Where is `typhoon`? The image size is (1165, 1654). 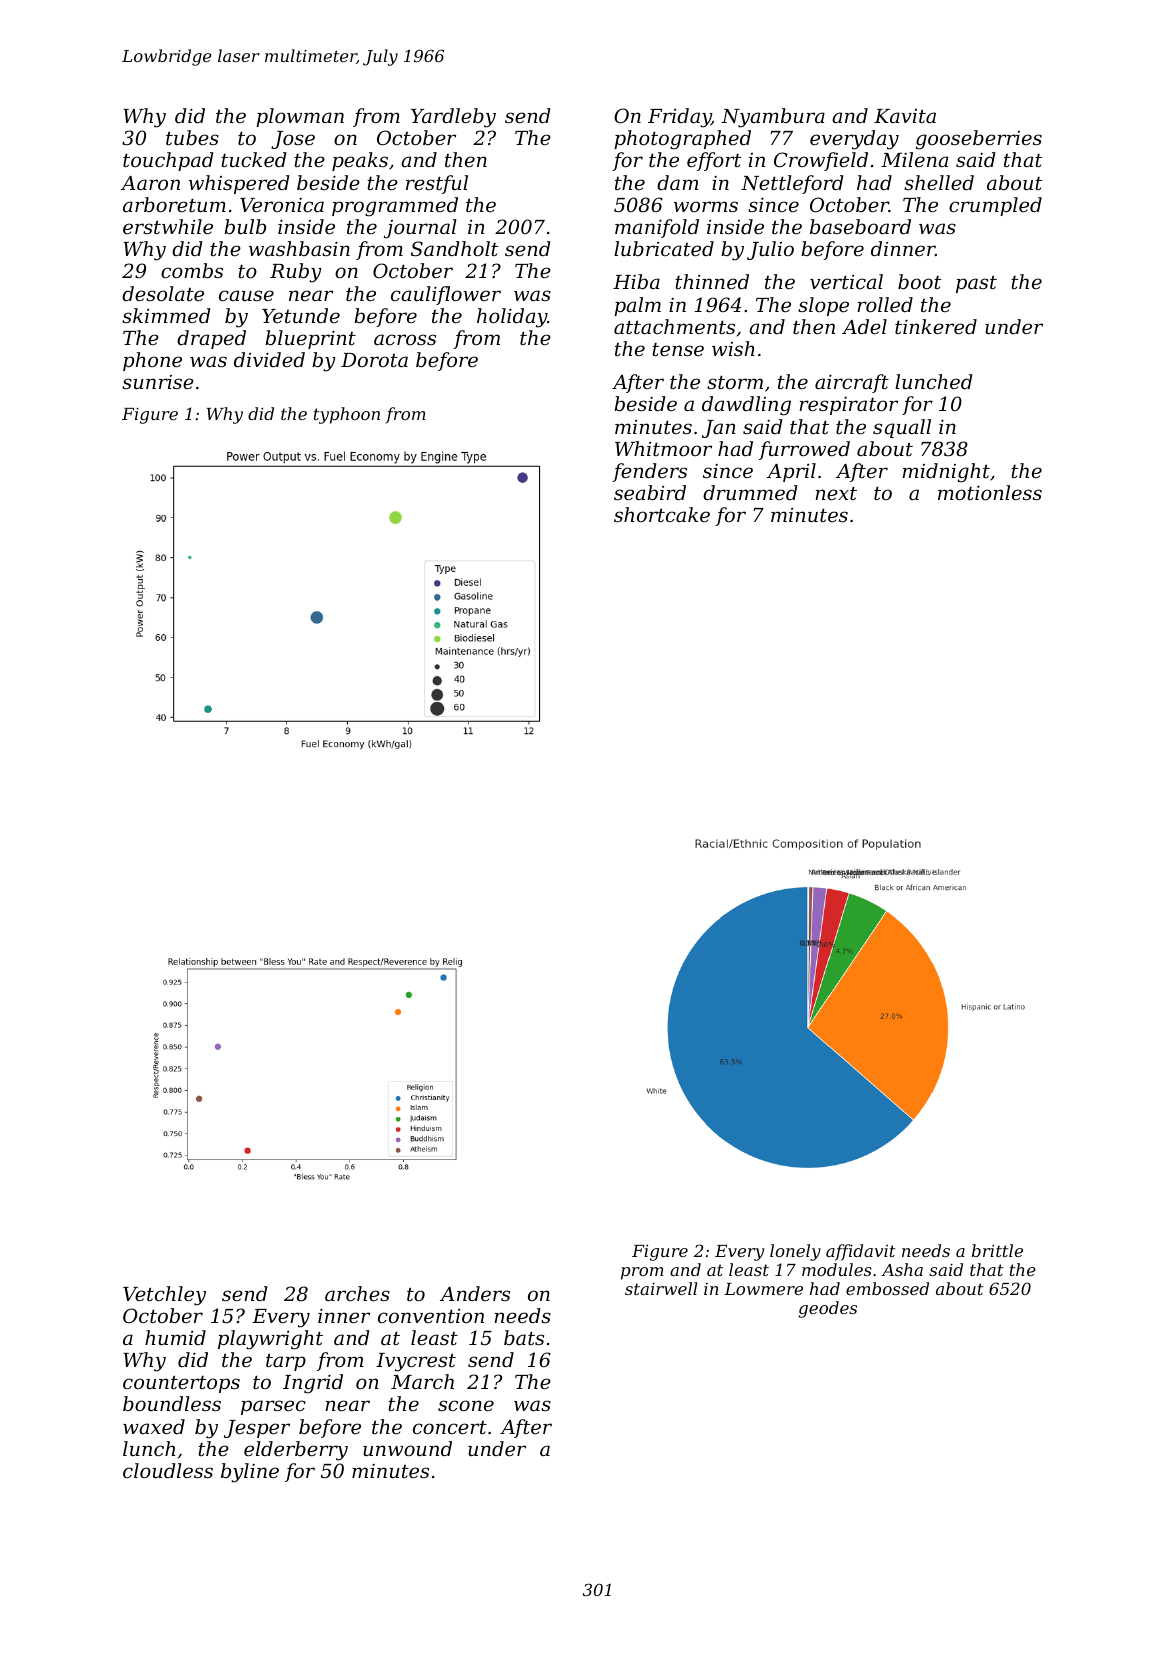 typhoon is located at coordinates (347, 415).
